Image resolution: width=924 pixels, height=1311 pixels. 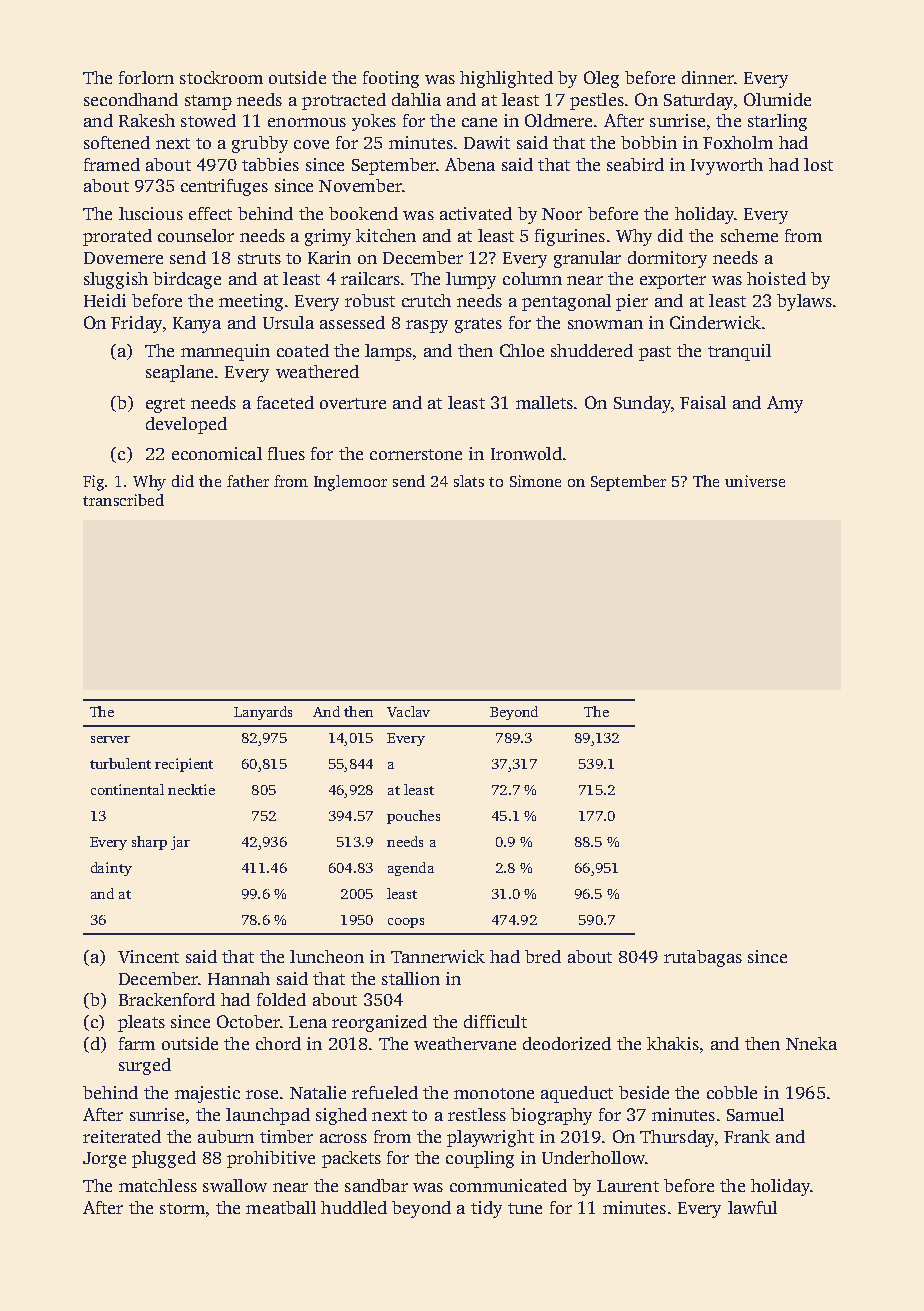 I want to click on lawful, so click(x=752, y=1207).
